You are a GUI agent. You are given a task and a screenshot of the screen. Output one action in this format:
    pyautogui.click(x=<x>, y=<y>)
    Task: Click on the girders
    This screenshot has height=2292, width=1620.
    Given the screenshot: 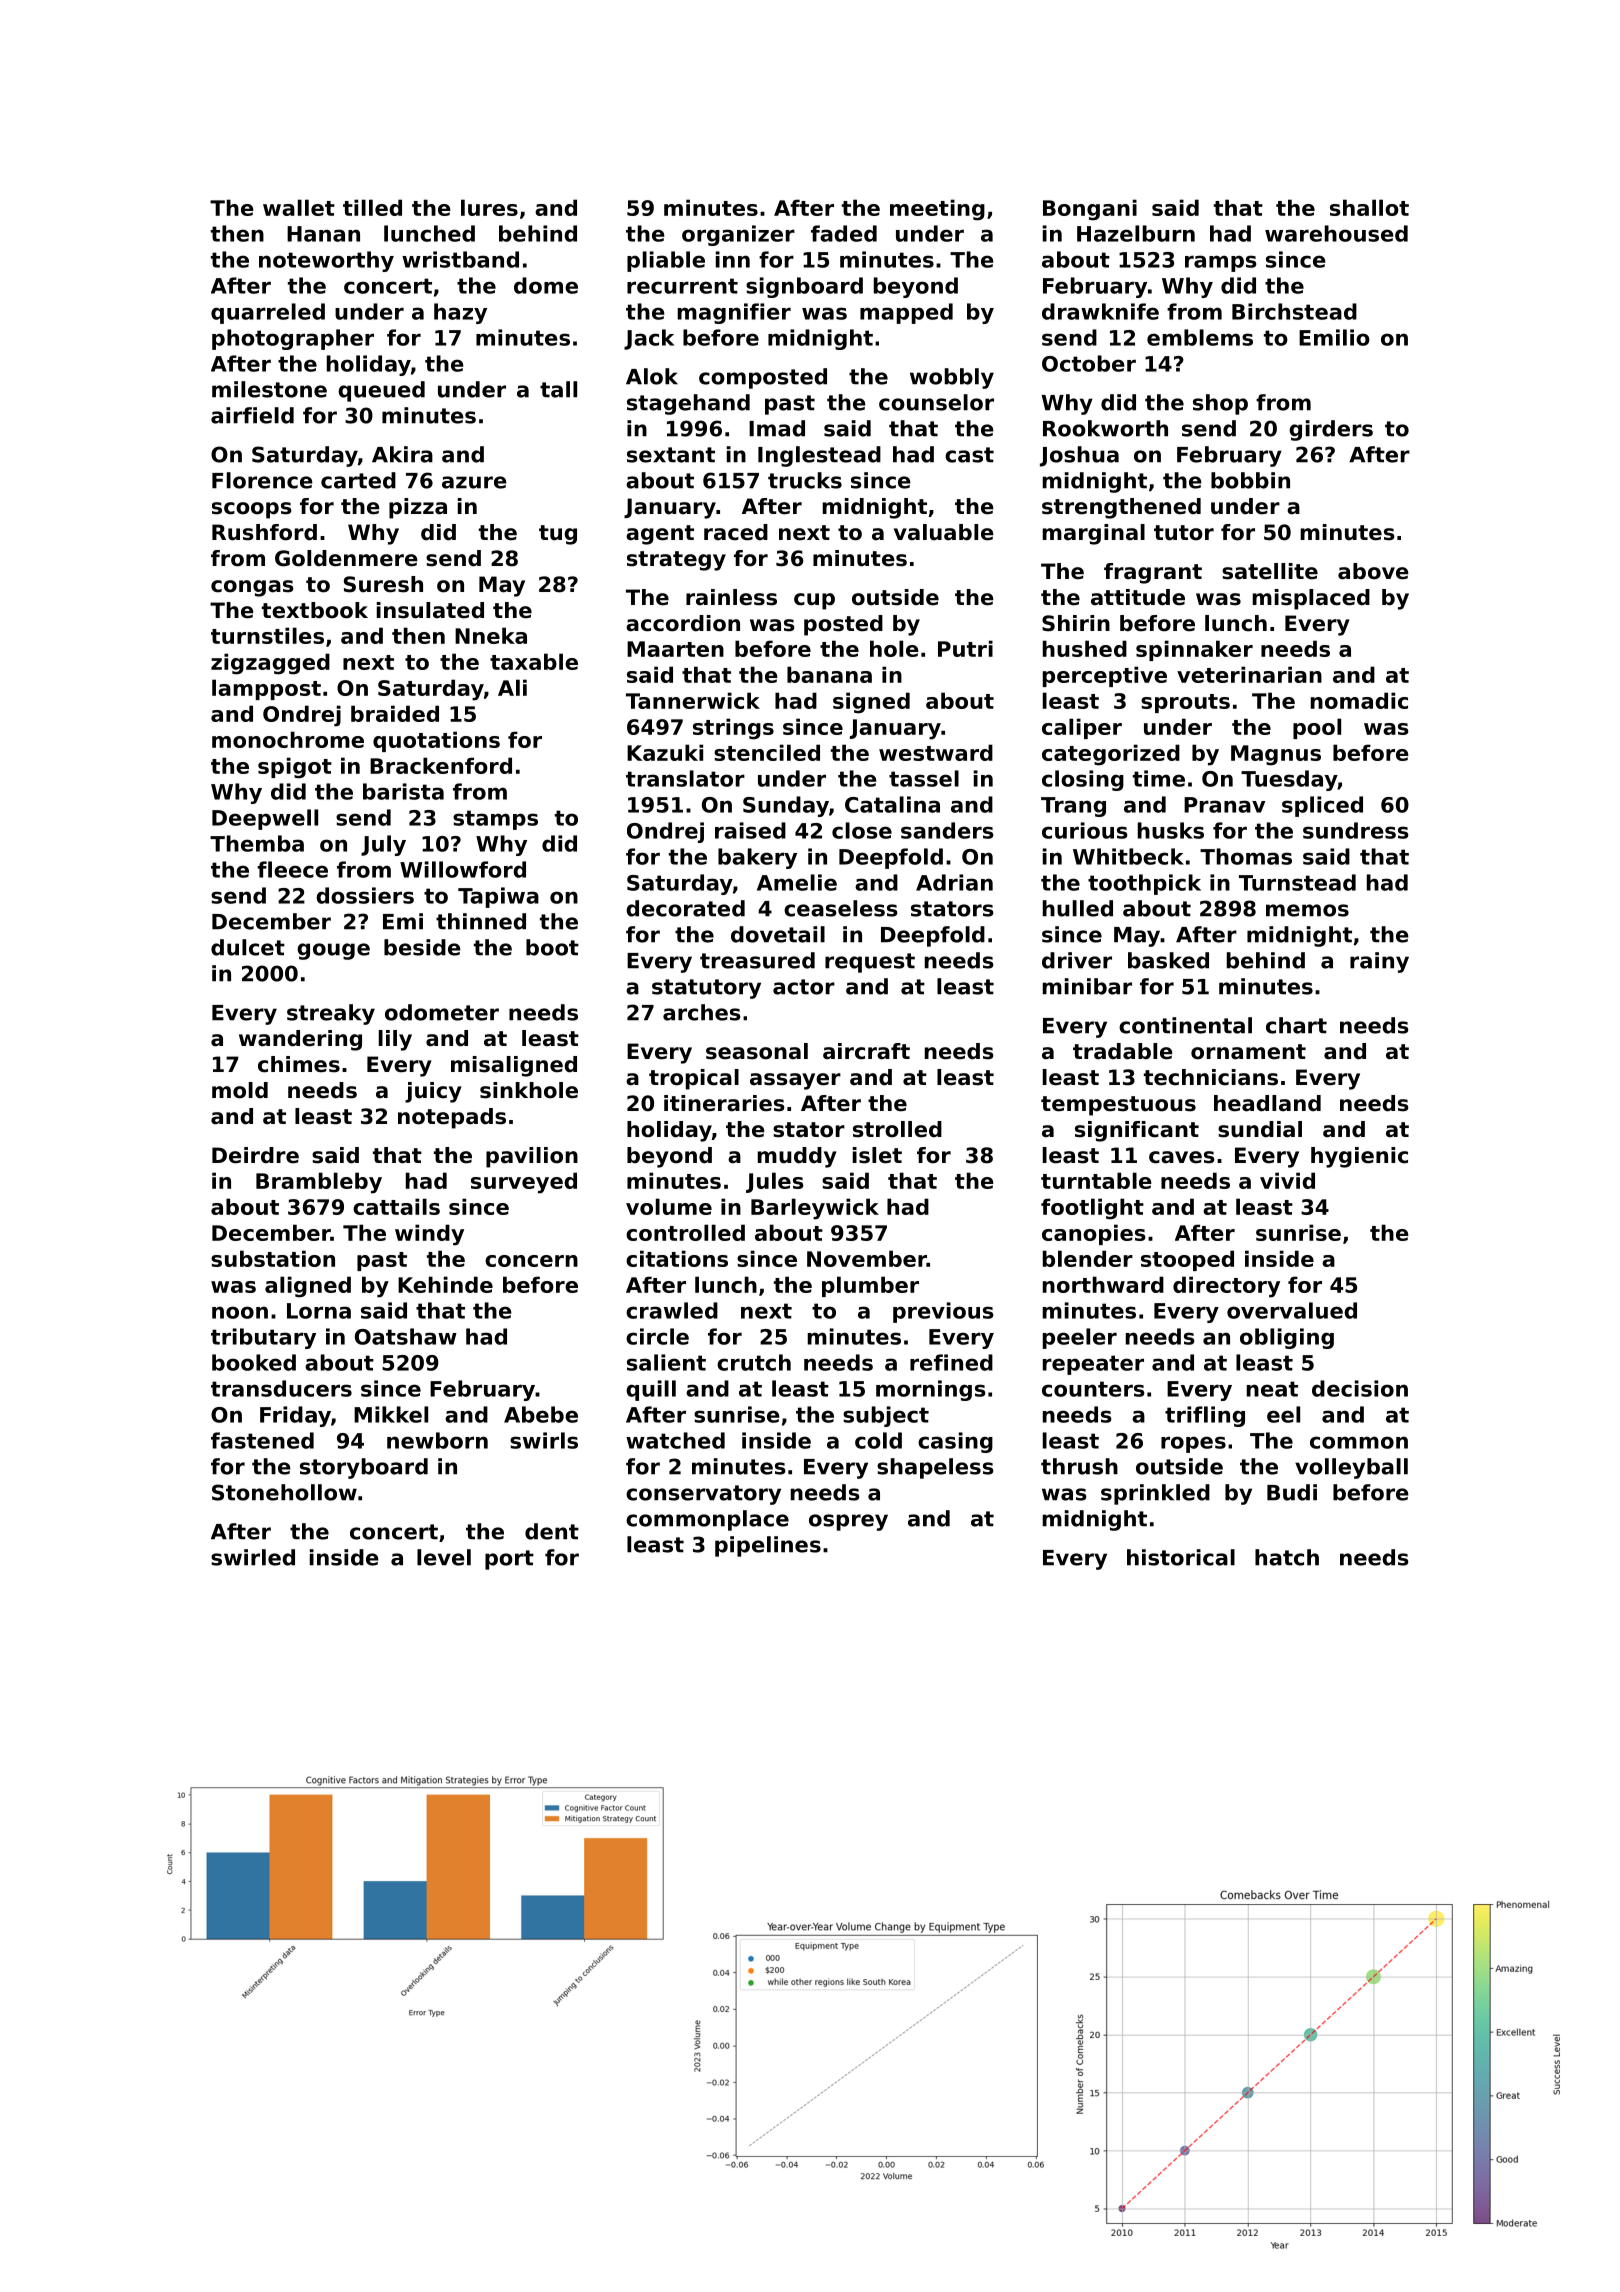 What is the action you would take?
    pyautogui.click(x=1331, y=430)
